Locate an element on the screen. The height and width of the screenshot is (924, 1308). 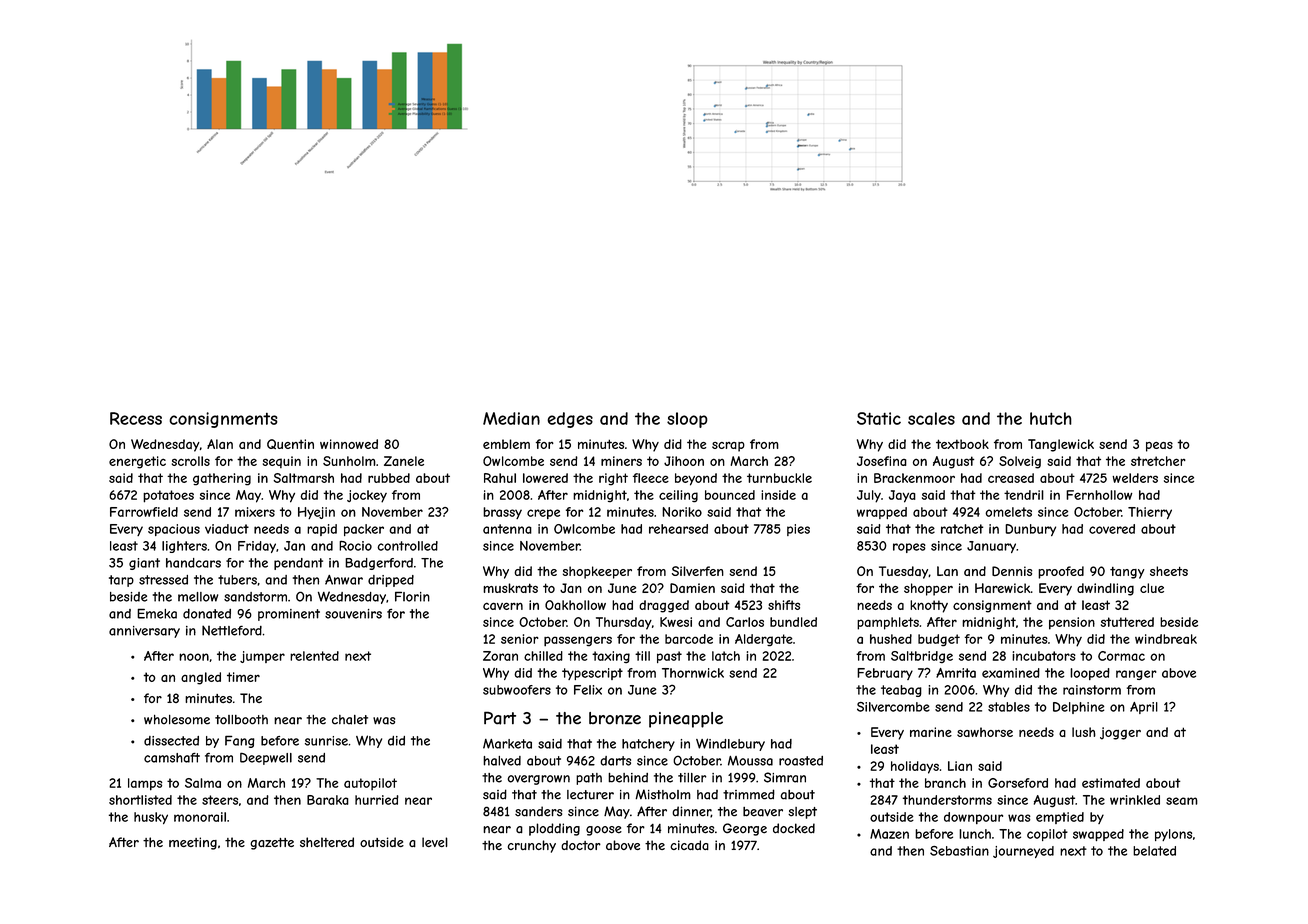
jockey is located at coordinates (367, 496).
